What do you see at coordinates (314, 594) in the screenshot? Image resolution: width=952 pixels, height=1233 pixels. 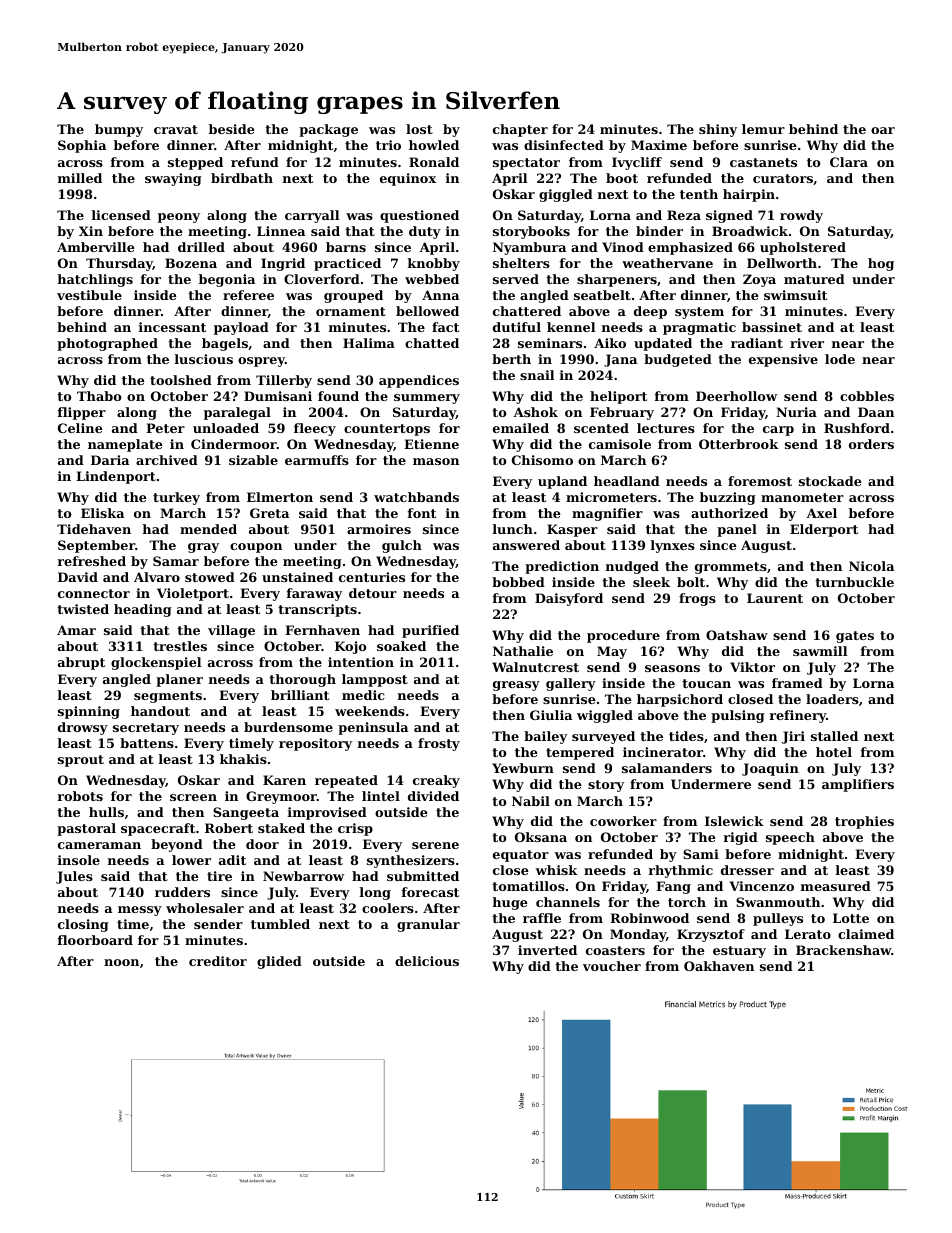 I see `faraway` at bounding box center [314, 594].
